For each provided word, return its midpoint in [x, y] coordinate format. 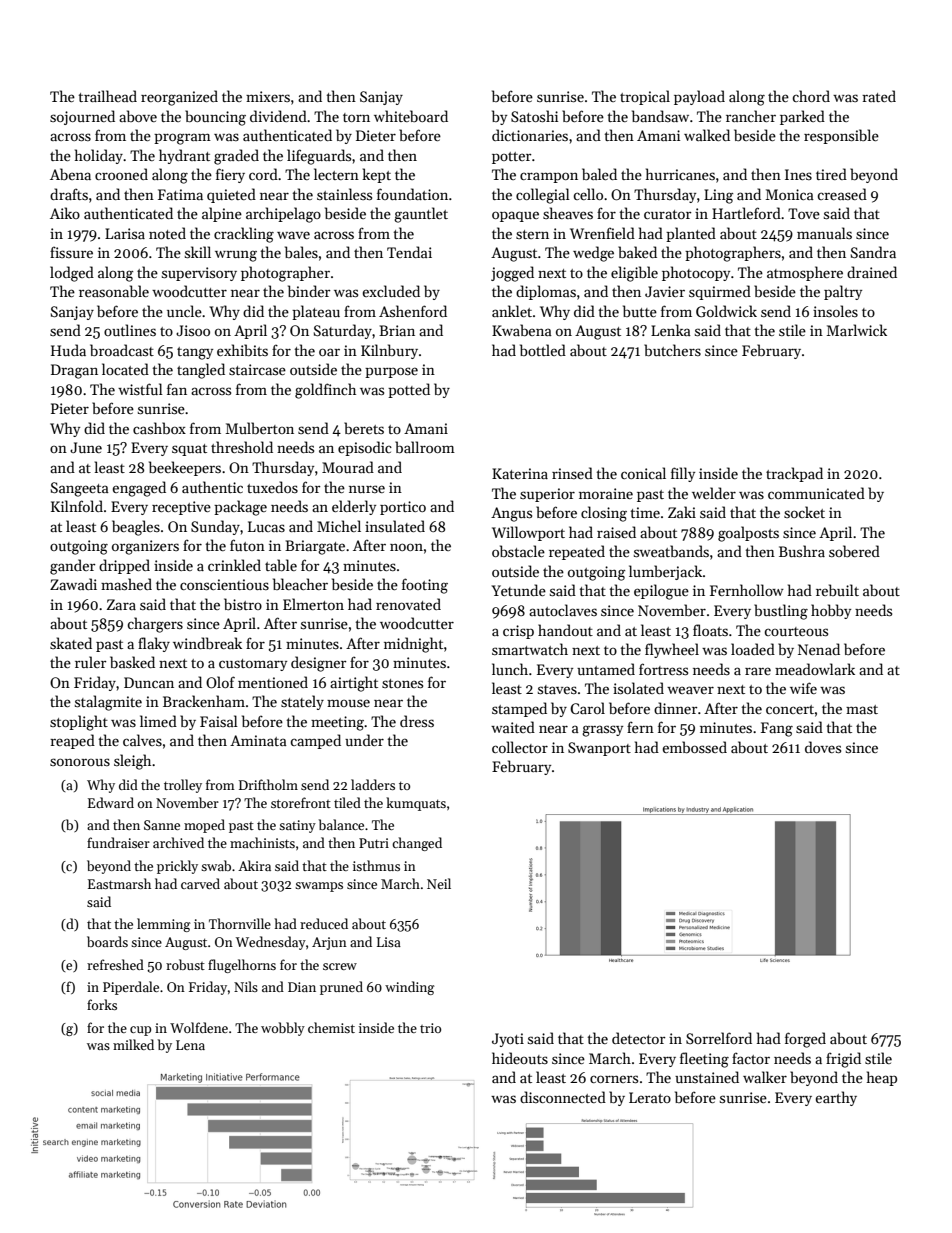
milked [133, 1044]
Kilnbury [389, 351]
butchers [672, 350]
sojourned [82, 117]
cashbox [159, 428]
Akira [254, 865]
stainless [344, 194]
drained [872, 272]
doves [823, 747]
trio [430, 1028]
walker [765, 1077]
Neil [439, 883]
